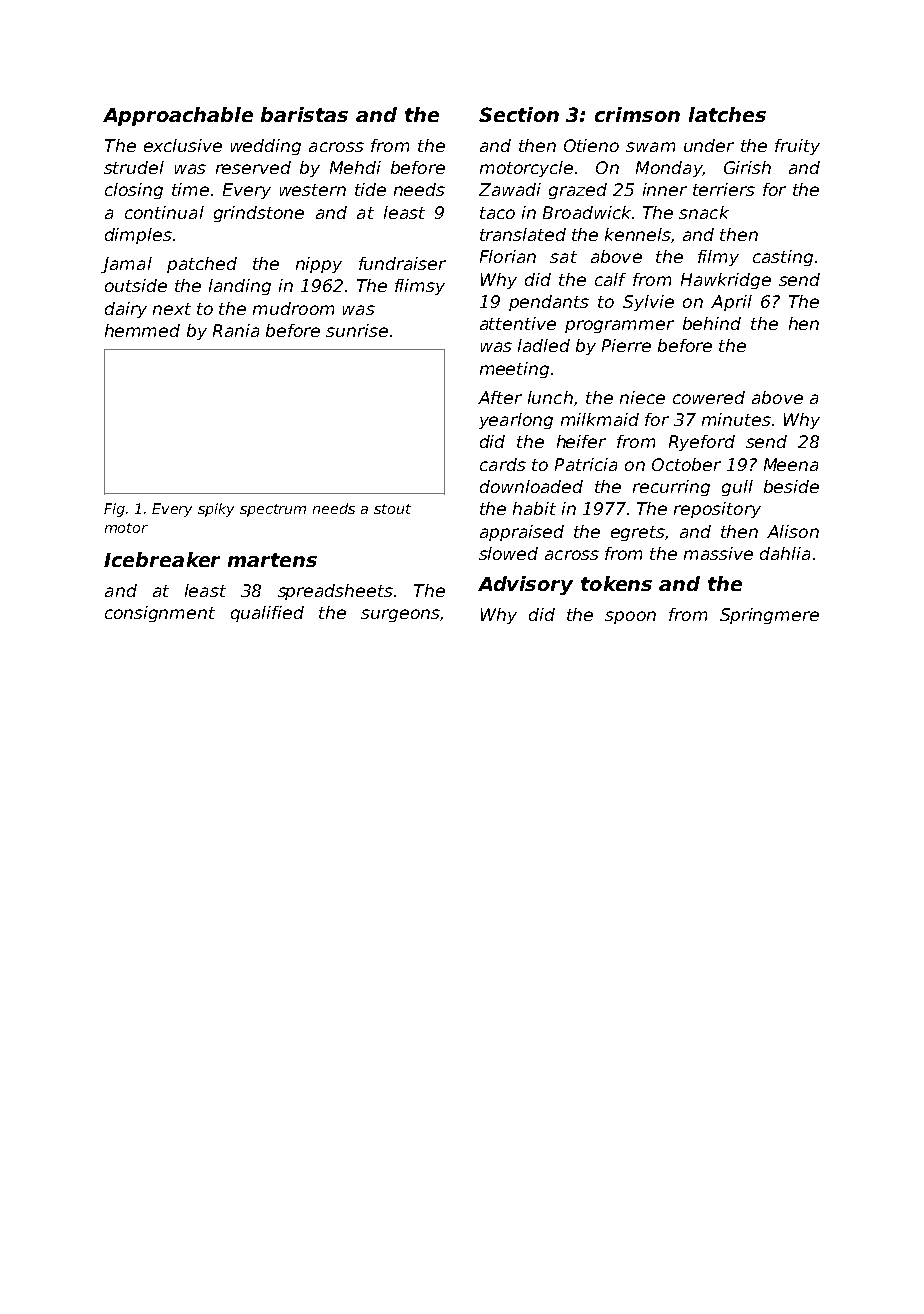 Image resolution: width=924 pixels, height=1314 pixels. Describe the element at coordinates (783, 258) in the screenshot. I see `casting` at that location.
